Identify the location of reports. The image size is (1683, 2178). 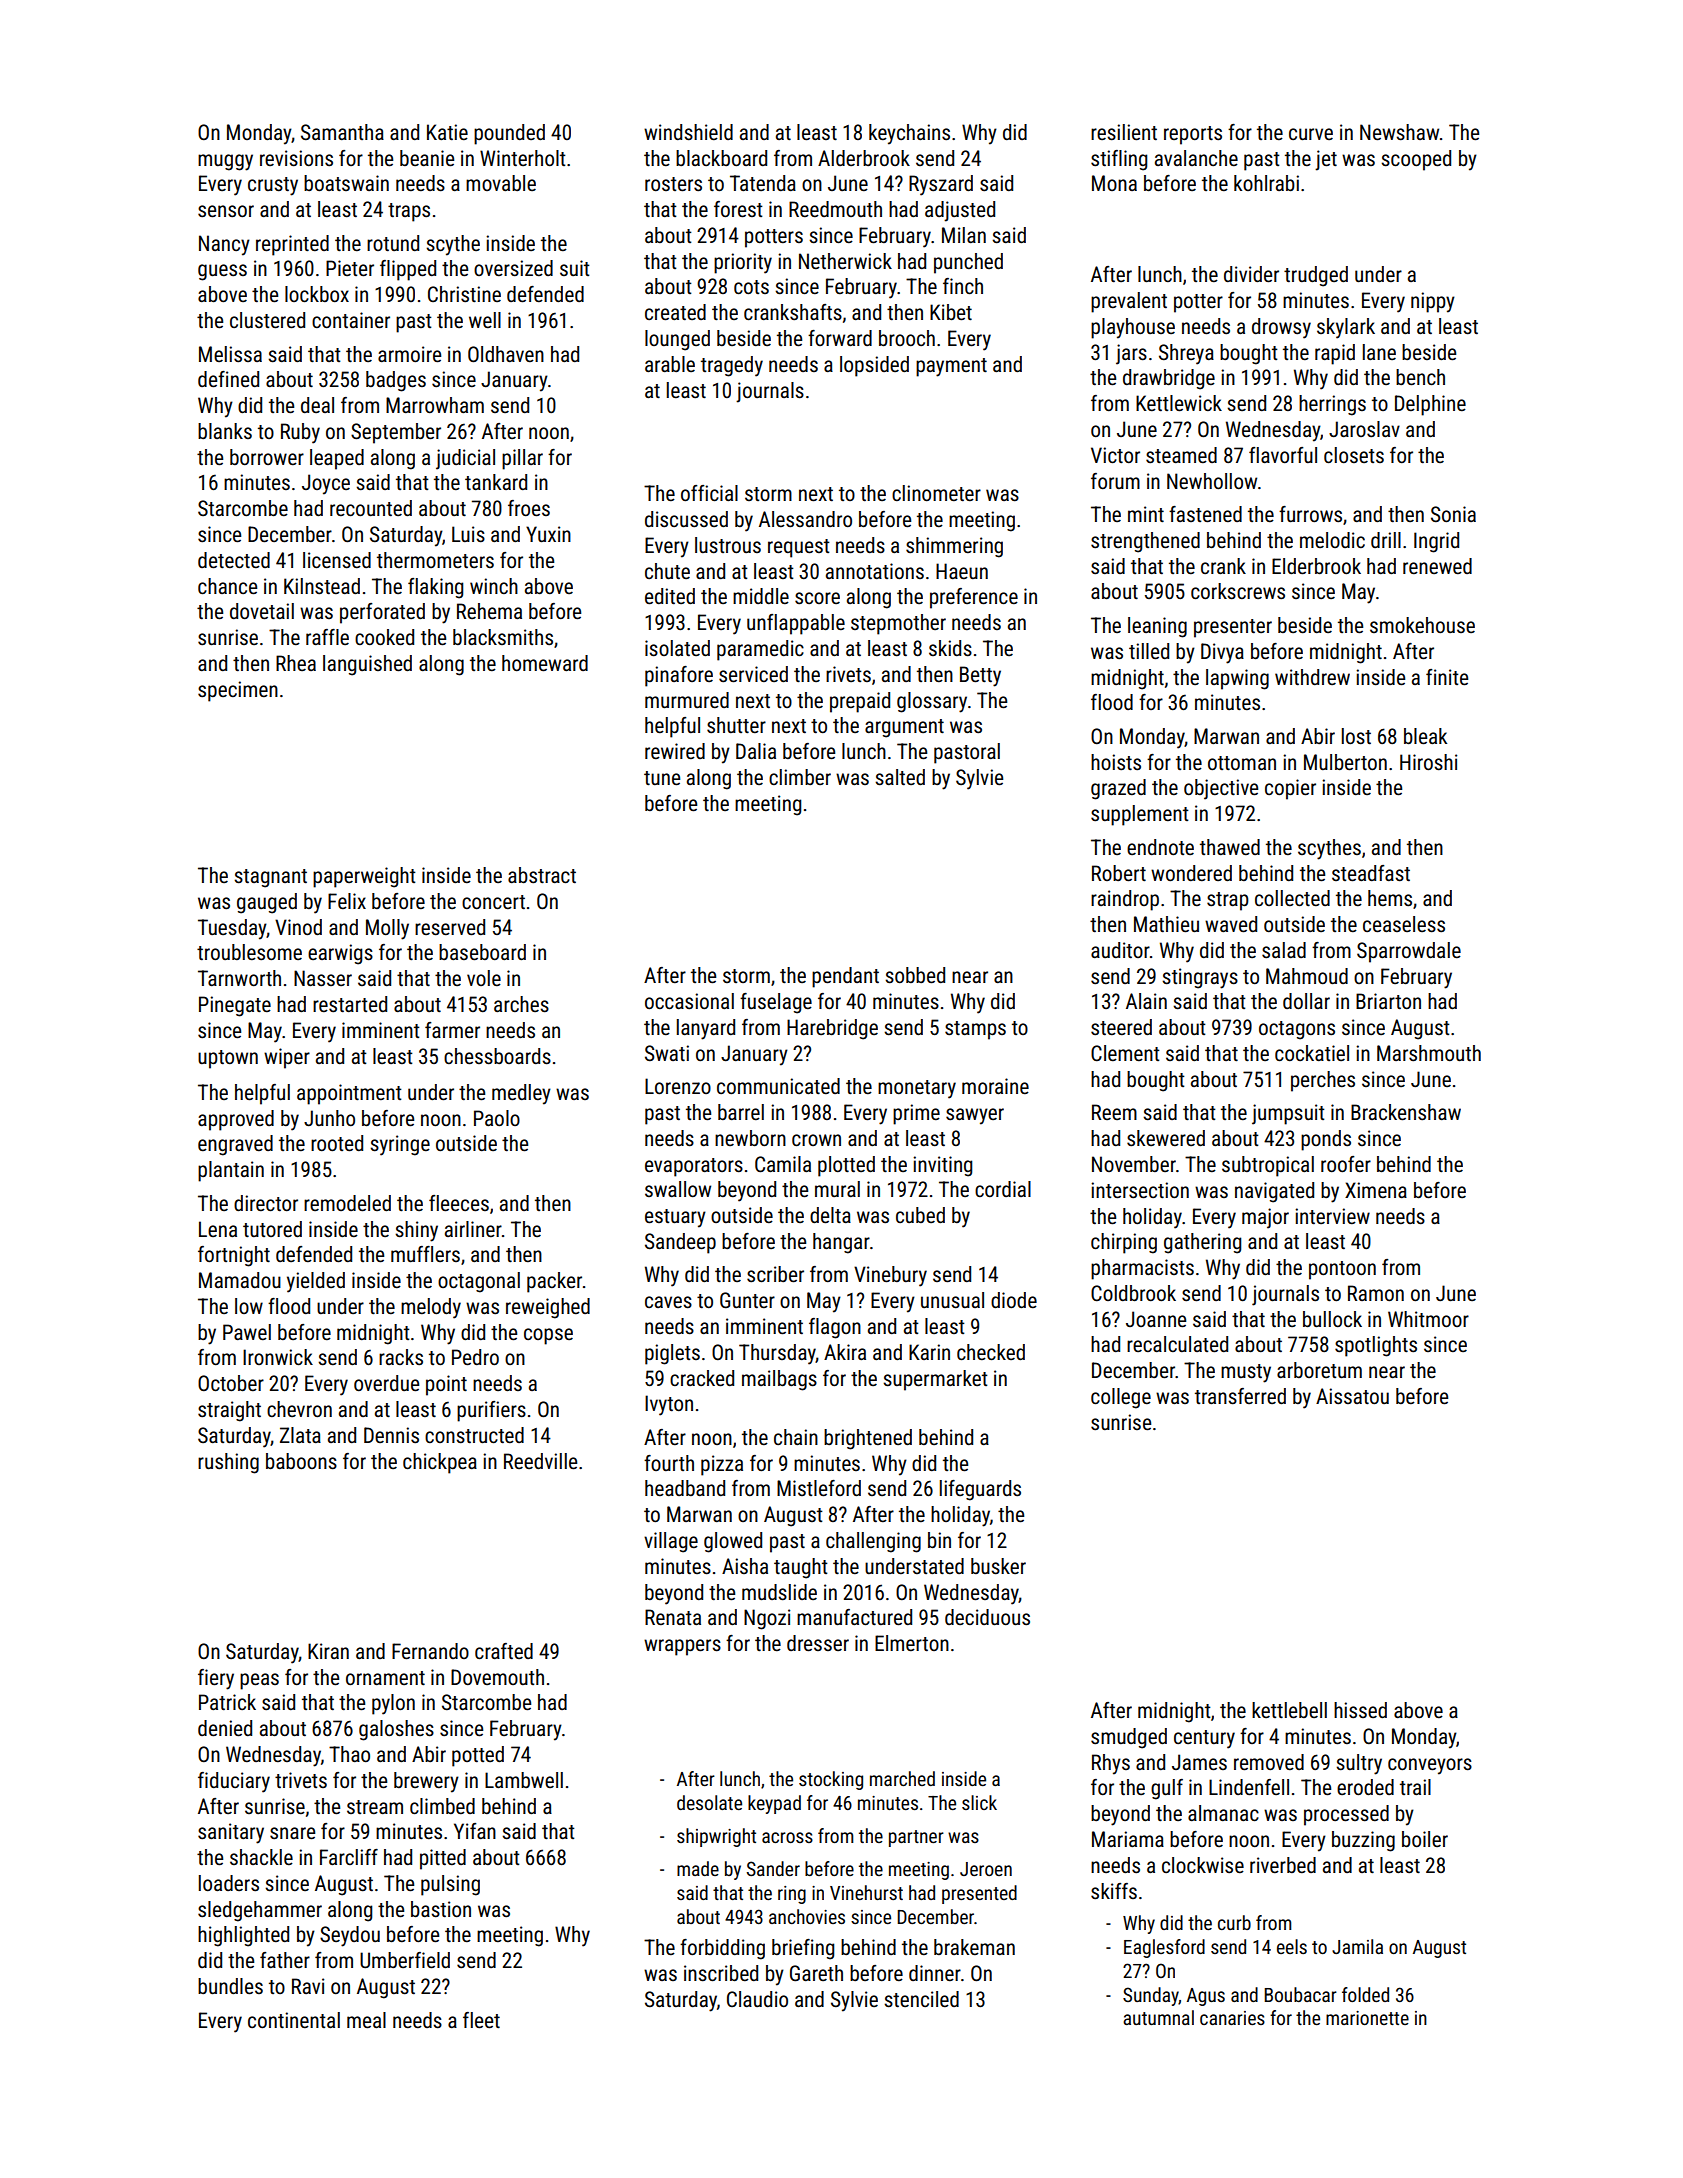
(1193, 135).
